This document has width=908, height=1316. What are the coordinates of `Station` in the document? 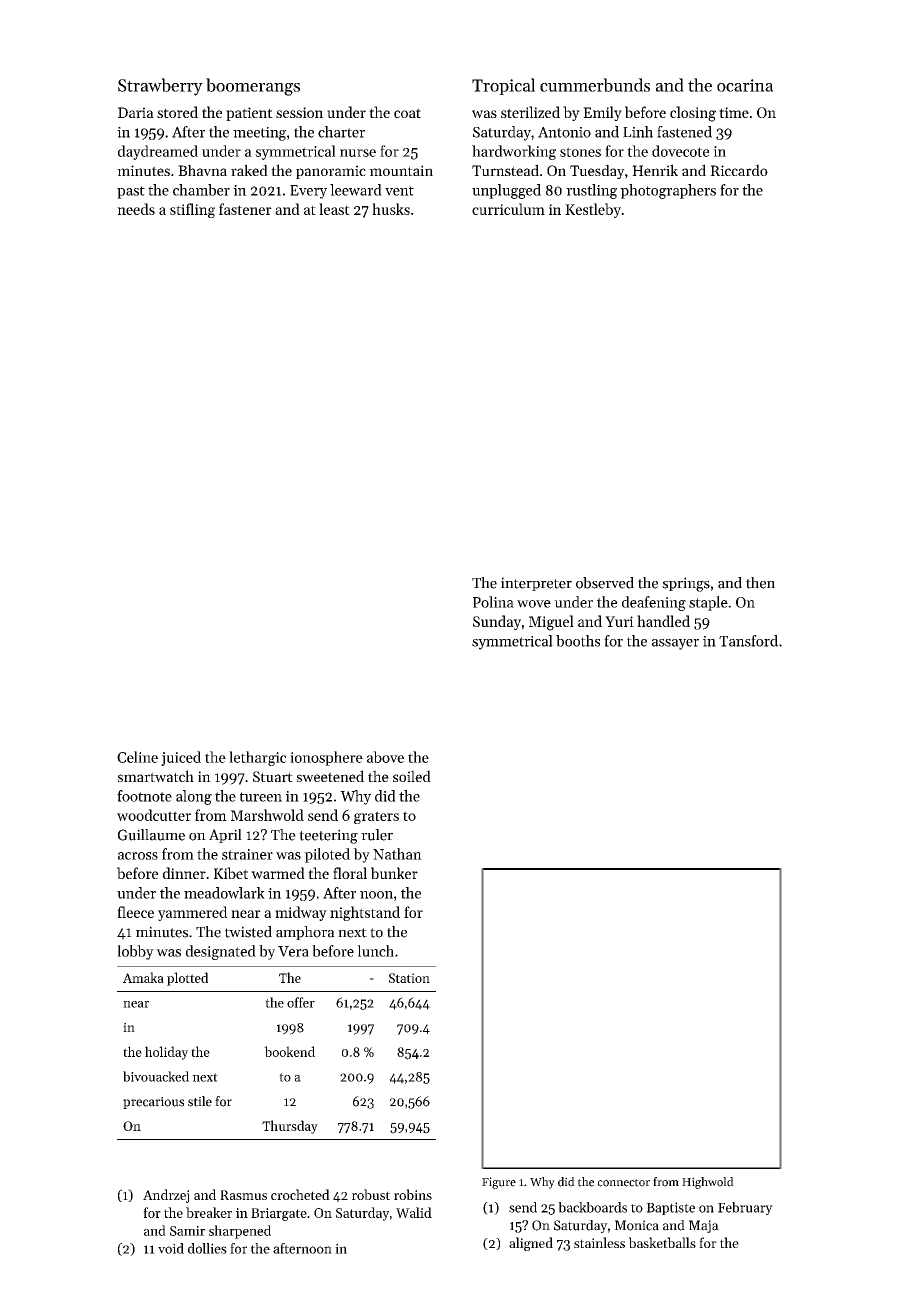 It's located at (409, 978).
